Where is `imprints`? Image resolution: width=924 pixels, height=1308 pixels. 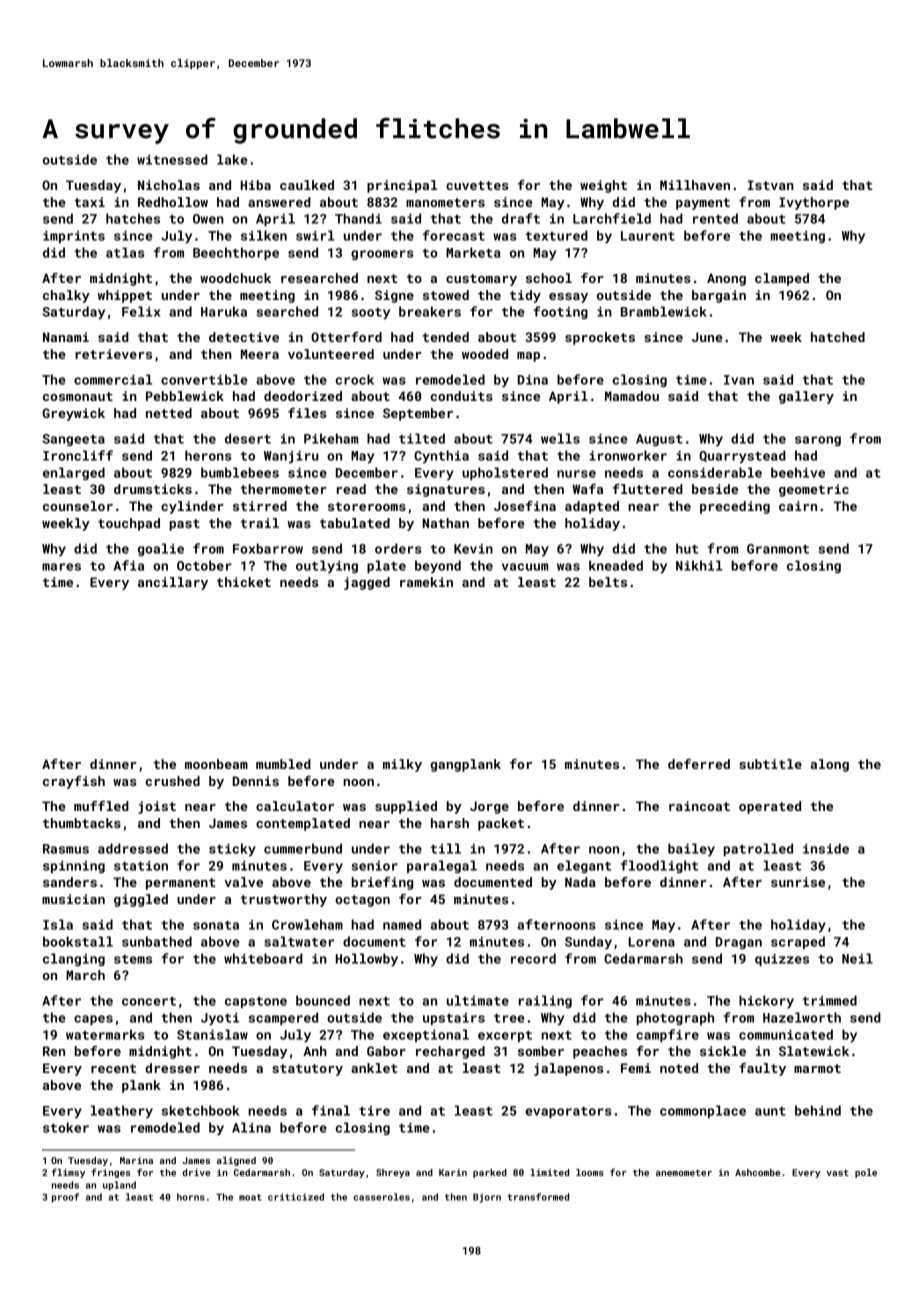
imprints is located at coordinates (74, 237).
